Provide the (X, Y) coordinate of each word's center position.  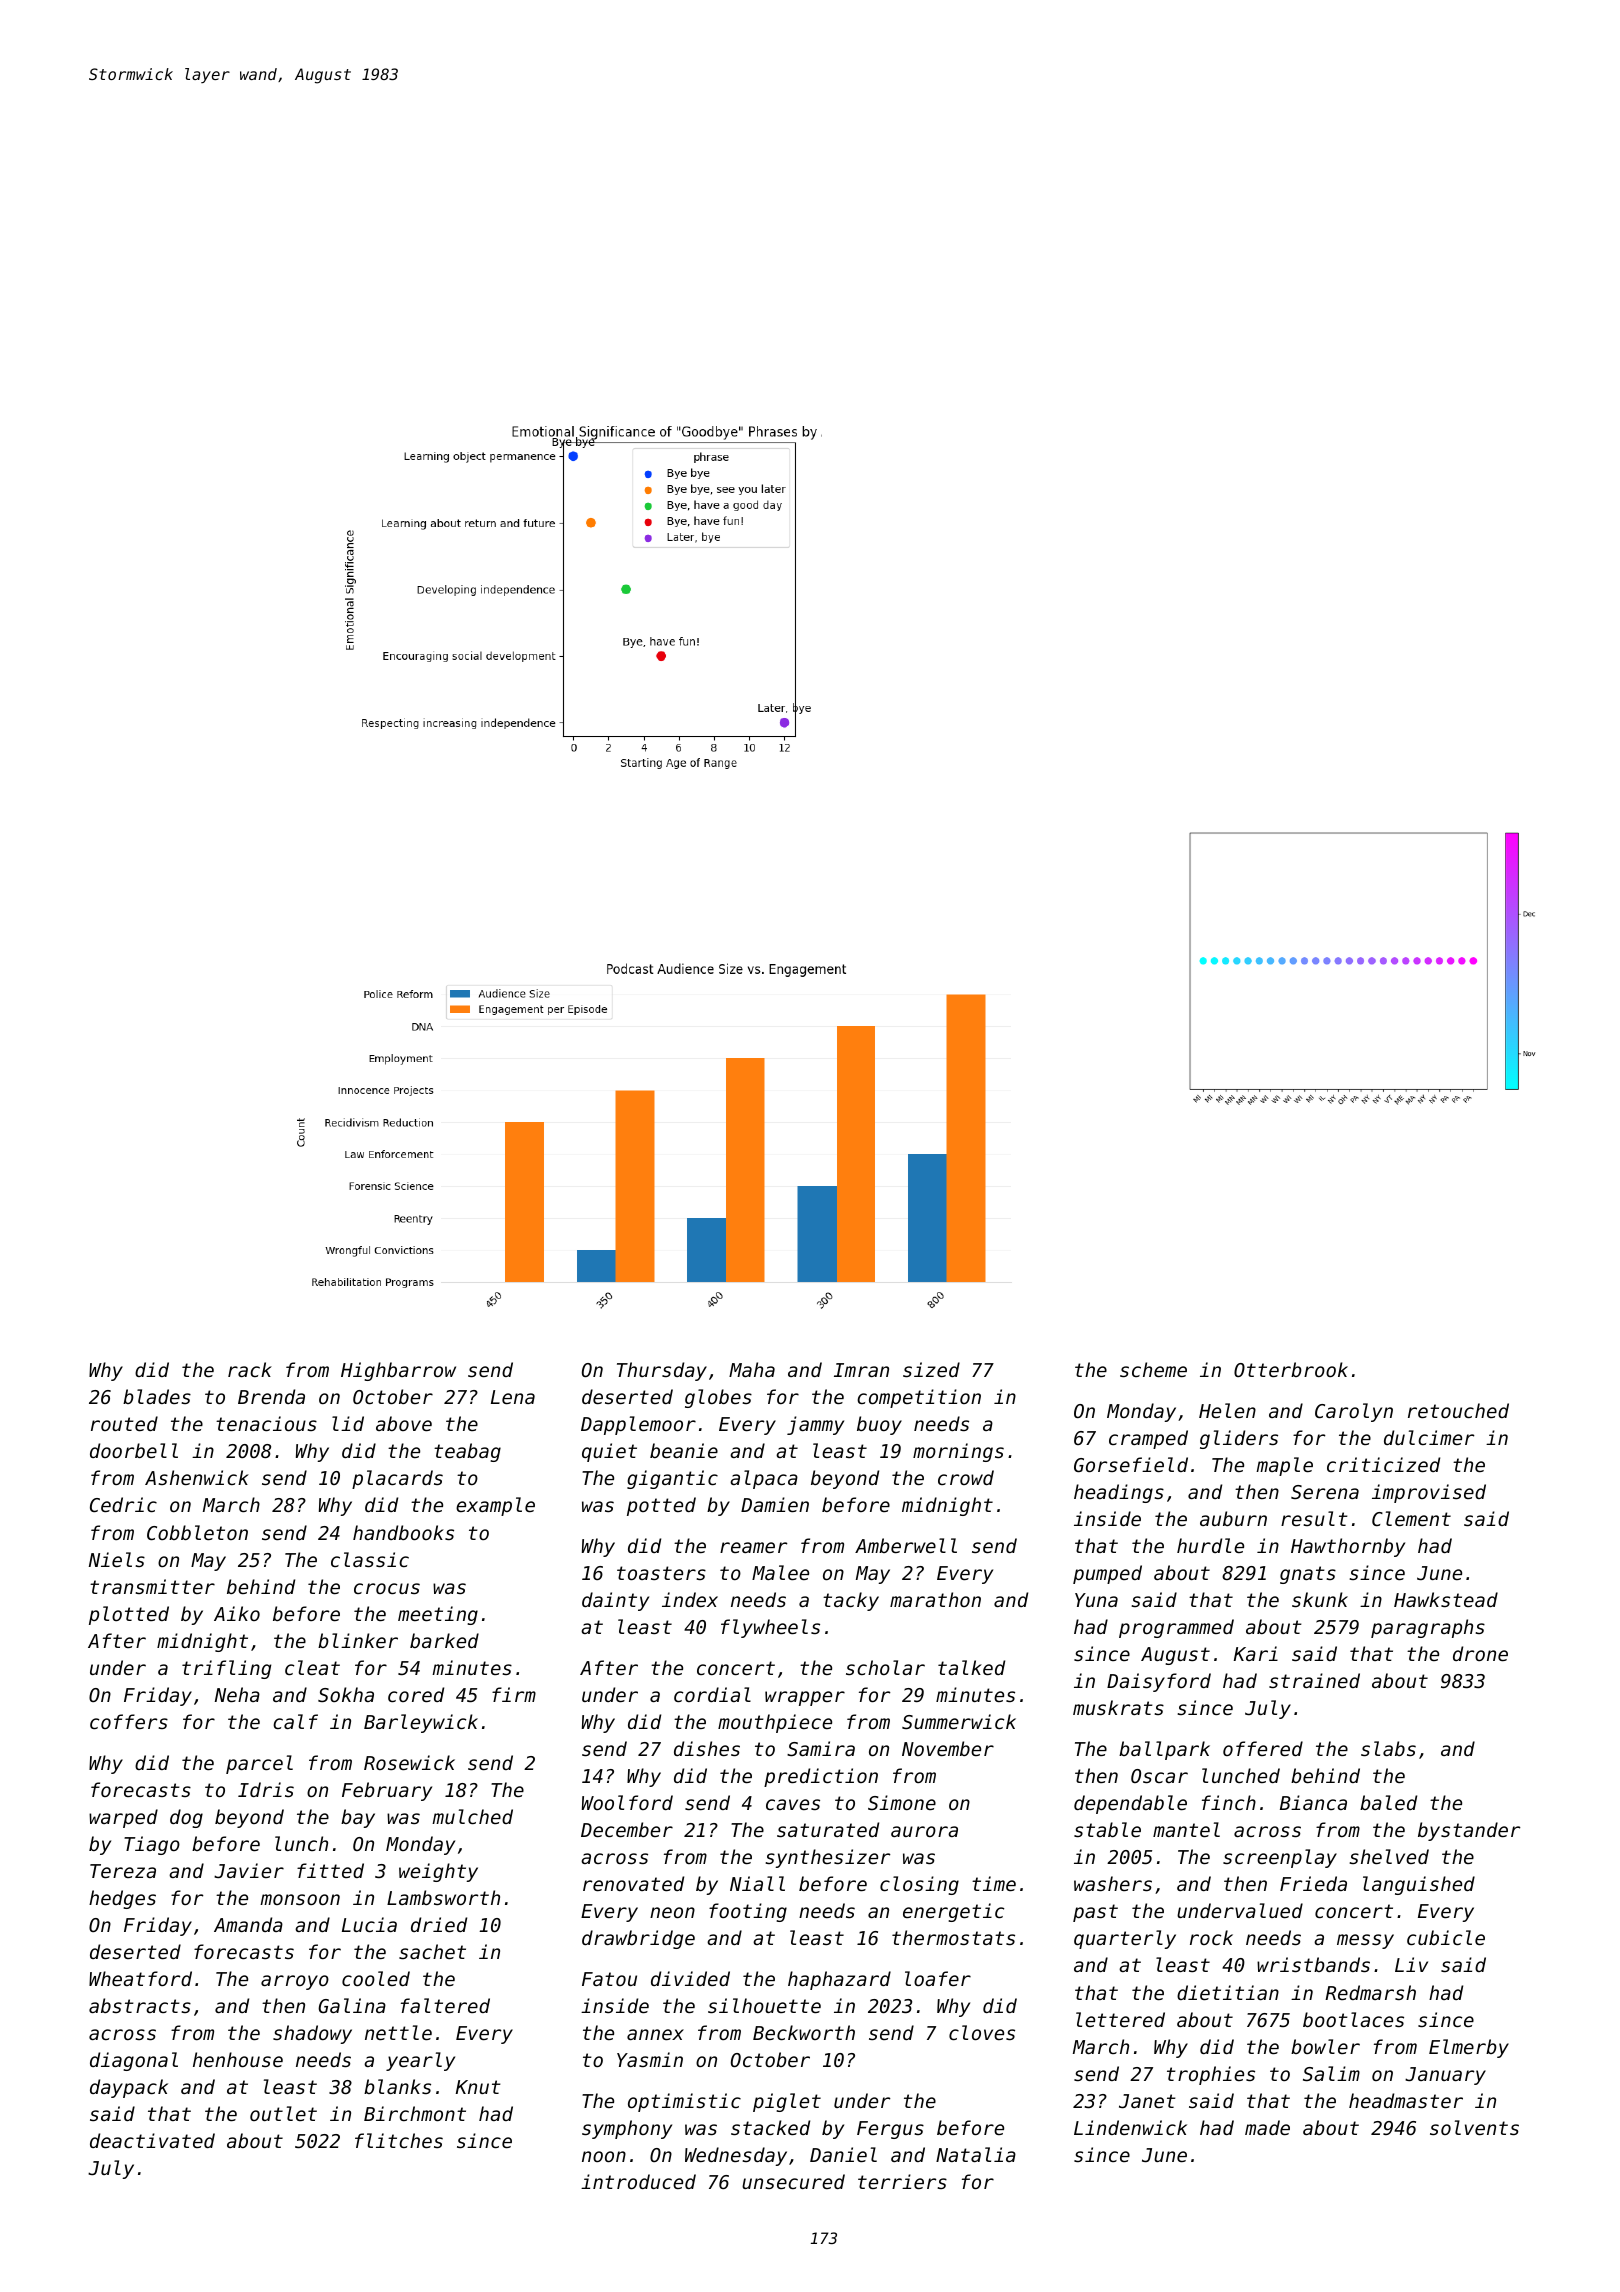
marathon (935, 1599)
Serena (1325, 1492)
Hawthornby (1348, 1547)
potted (661, 1506)
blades (157, 1396)
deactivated (152, 2140)
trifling (226, 1669)
